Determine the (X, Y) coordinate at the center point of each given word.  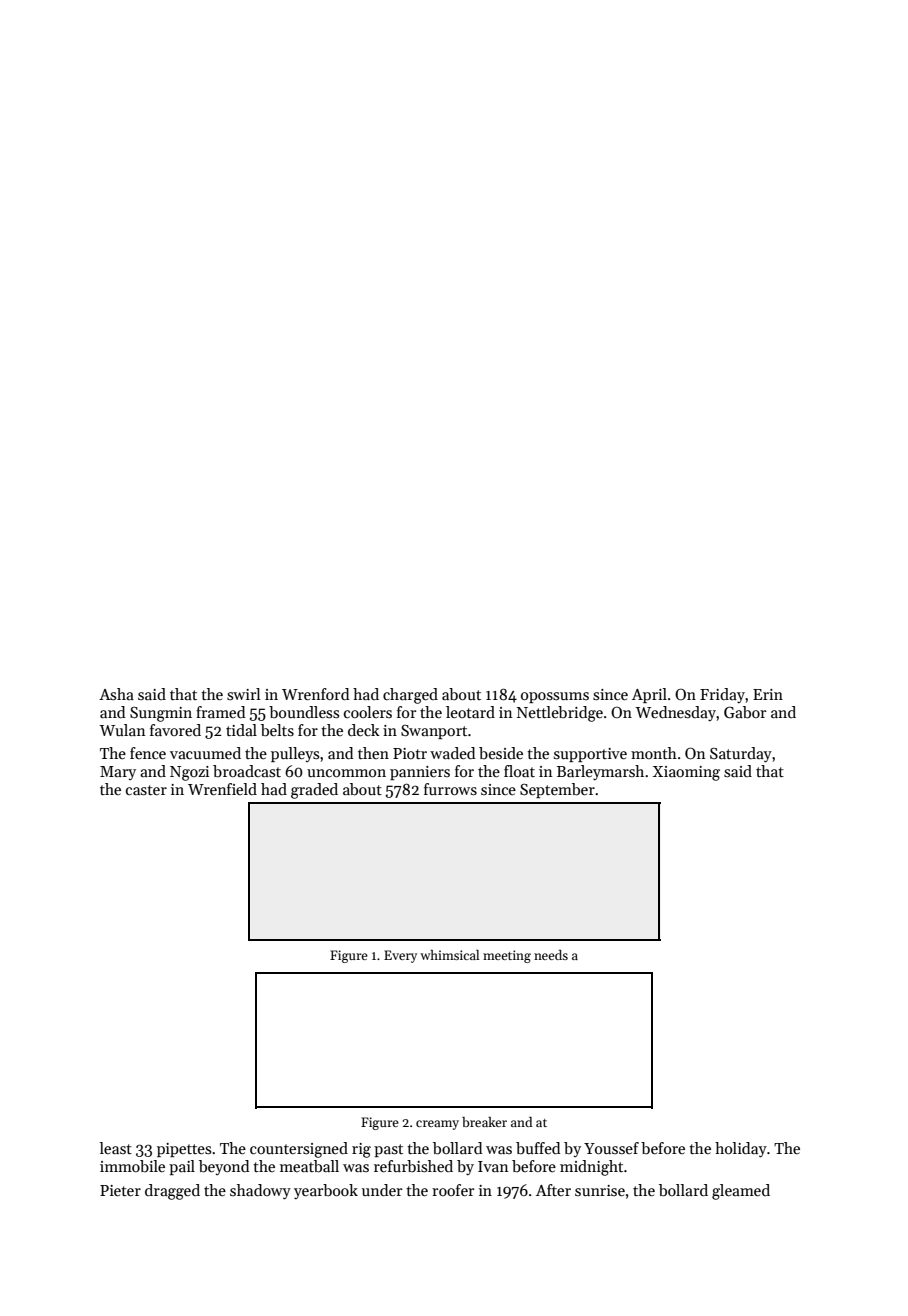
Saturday (741, 755)
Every (400, 956)
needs (551, 955)
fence (148, 753)
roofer (453, 1190)
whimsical (449, 955)
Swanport (434, 732)
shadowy (260, 1192)
